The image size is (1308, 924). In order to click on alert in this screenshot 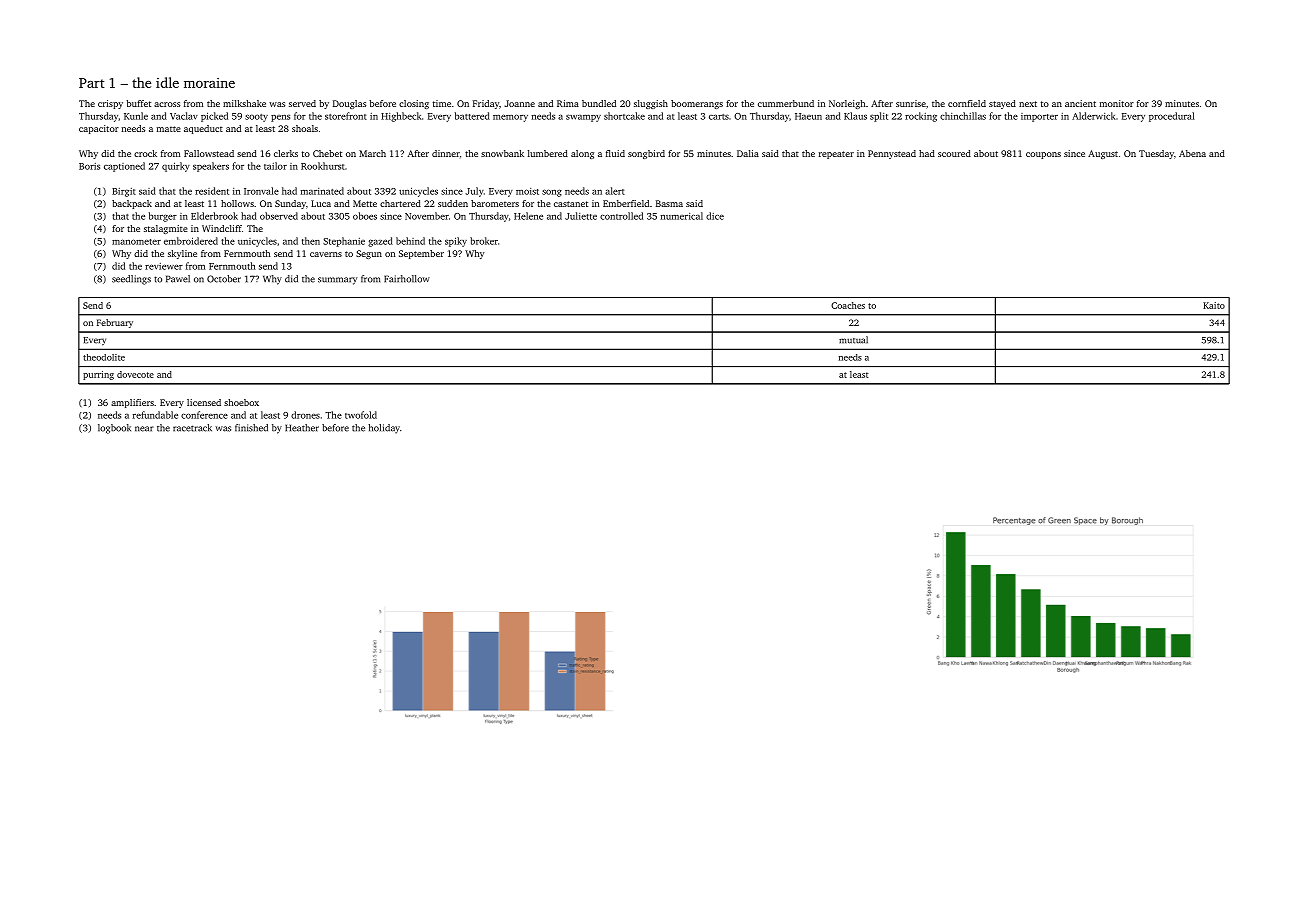, I will do `click(615, 191)`.
